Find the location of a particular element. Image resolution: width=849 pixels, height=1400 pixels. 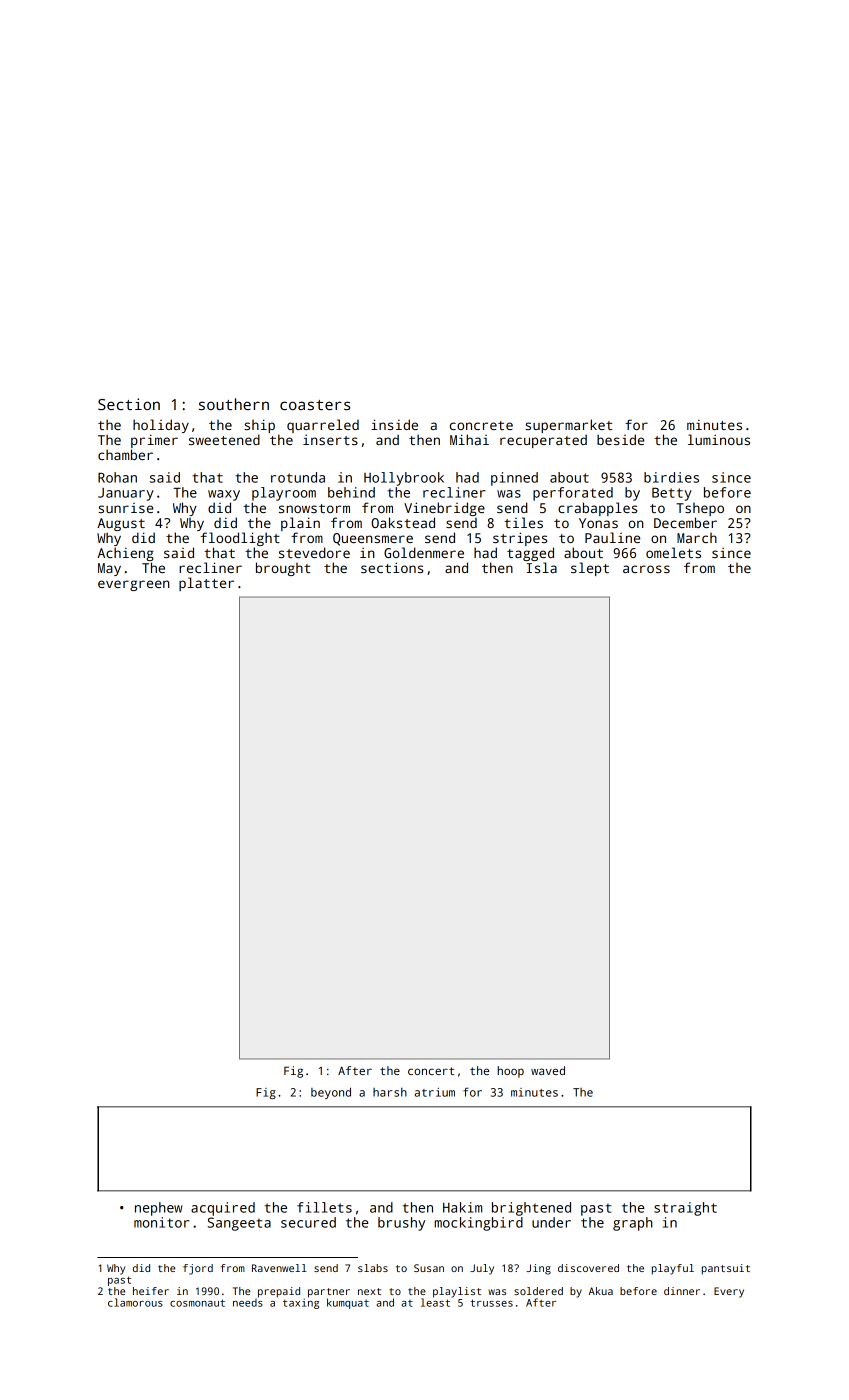

luminous is located at coordinates (719, 439).
